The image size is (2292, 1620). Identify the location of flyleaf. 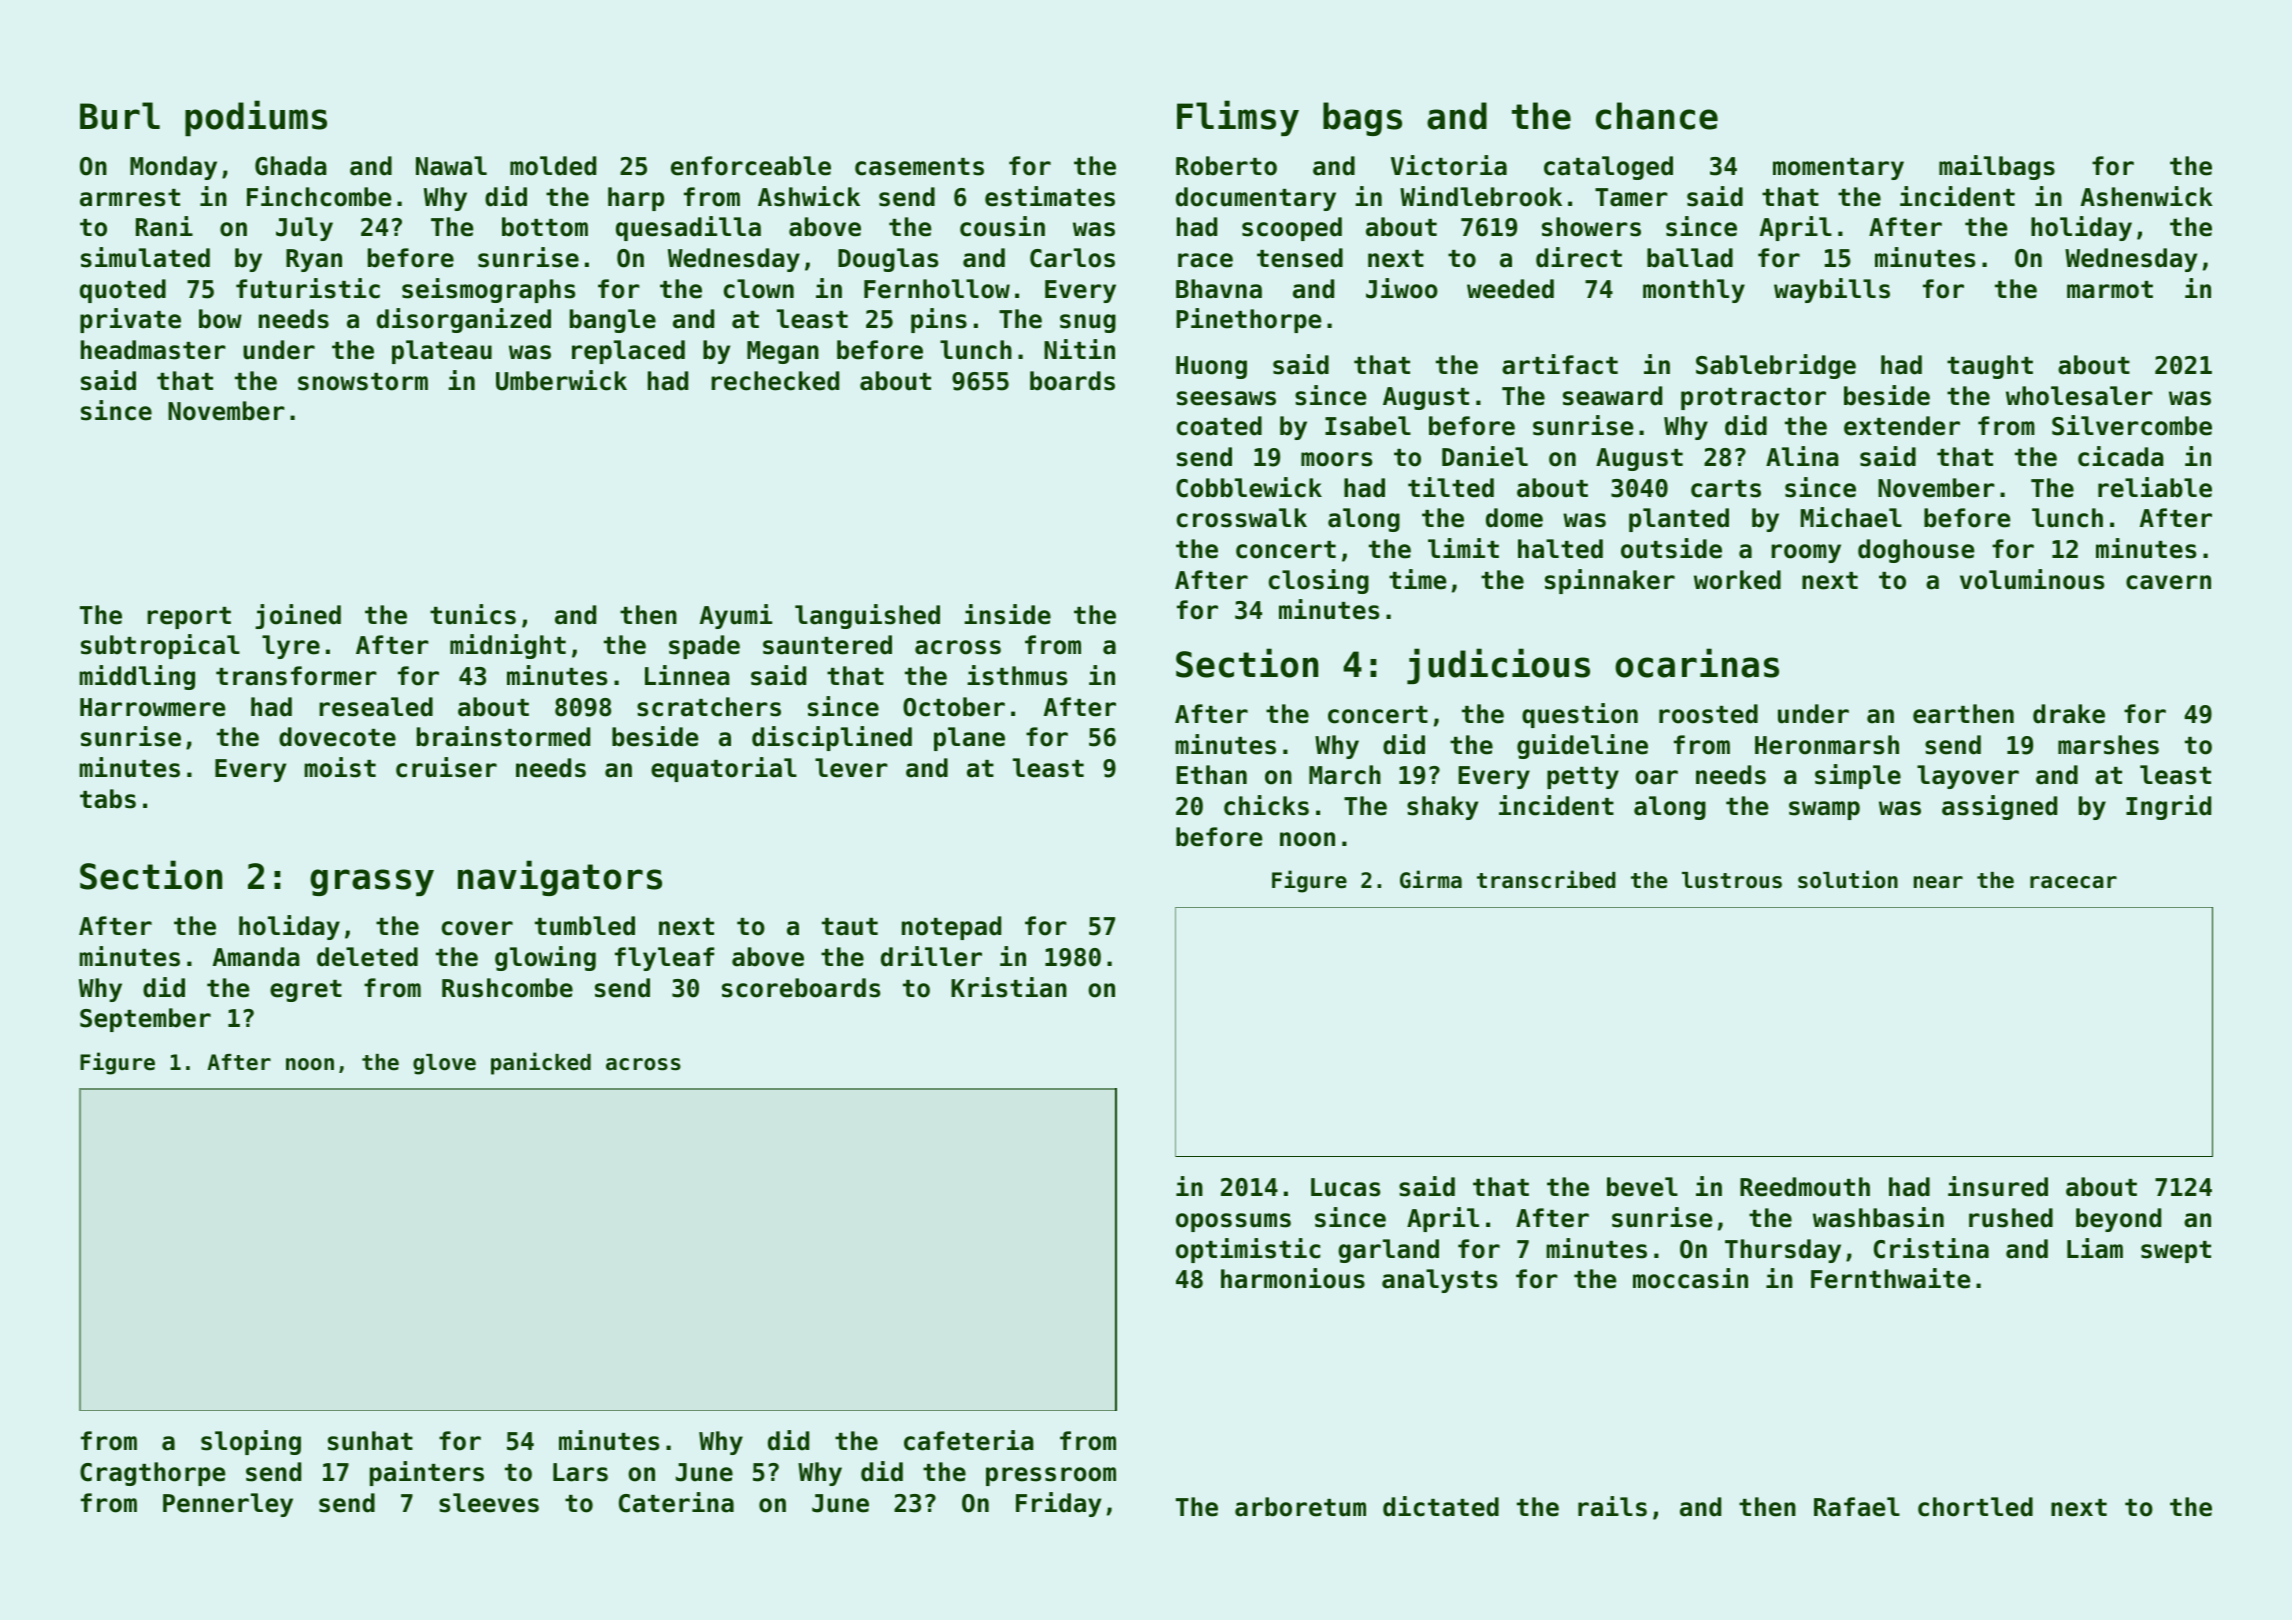
(664, 959).
